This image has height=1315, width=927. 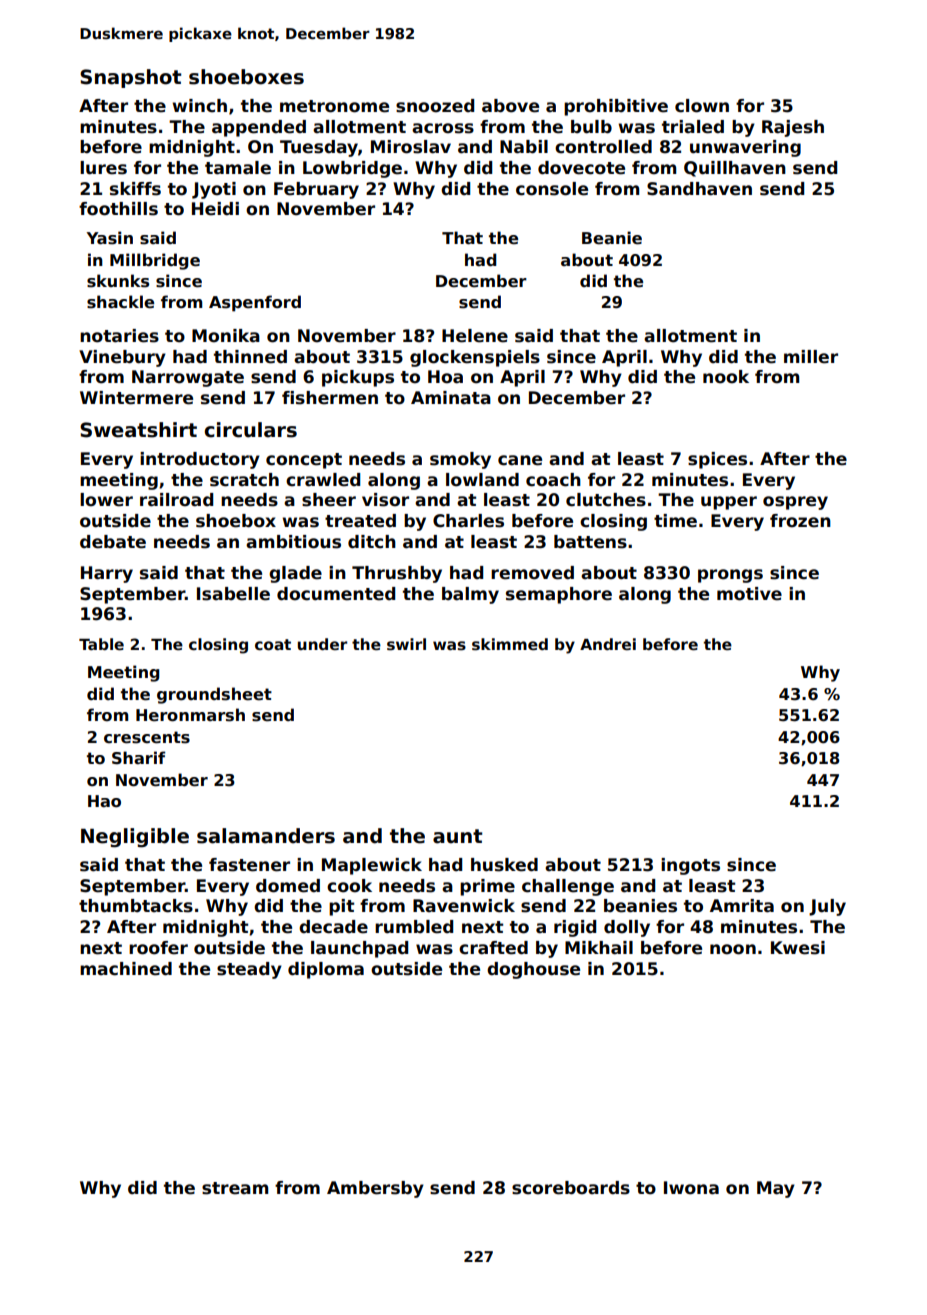 I want to click on scoreboards, so click(x=571, y=1188).
